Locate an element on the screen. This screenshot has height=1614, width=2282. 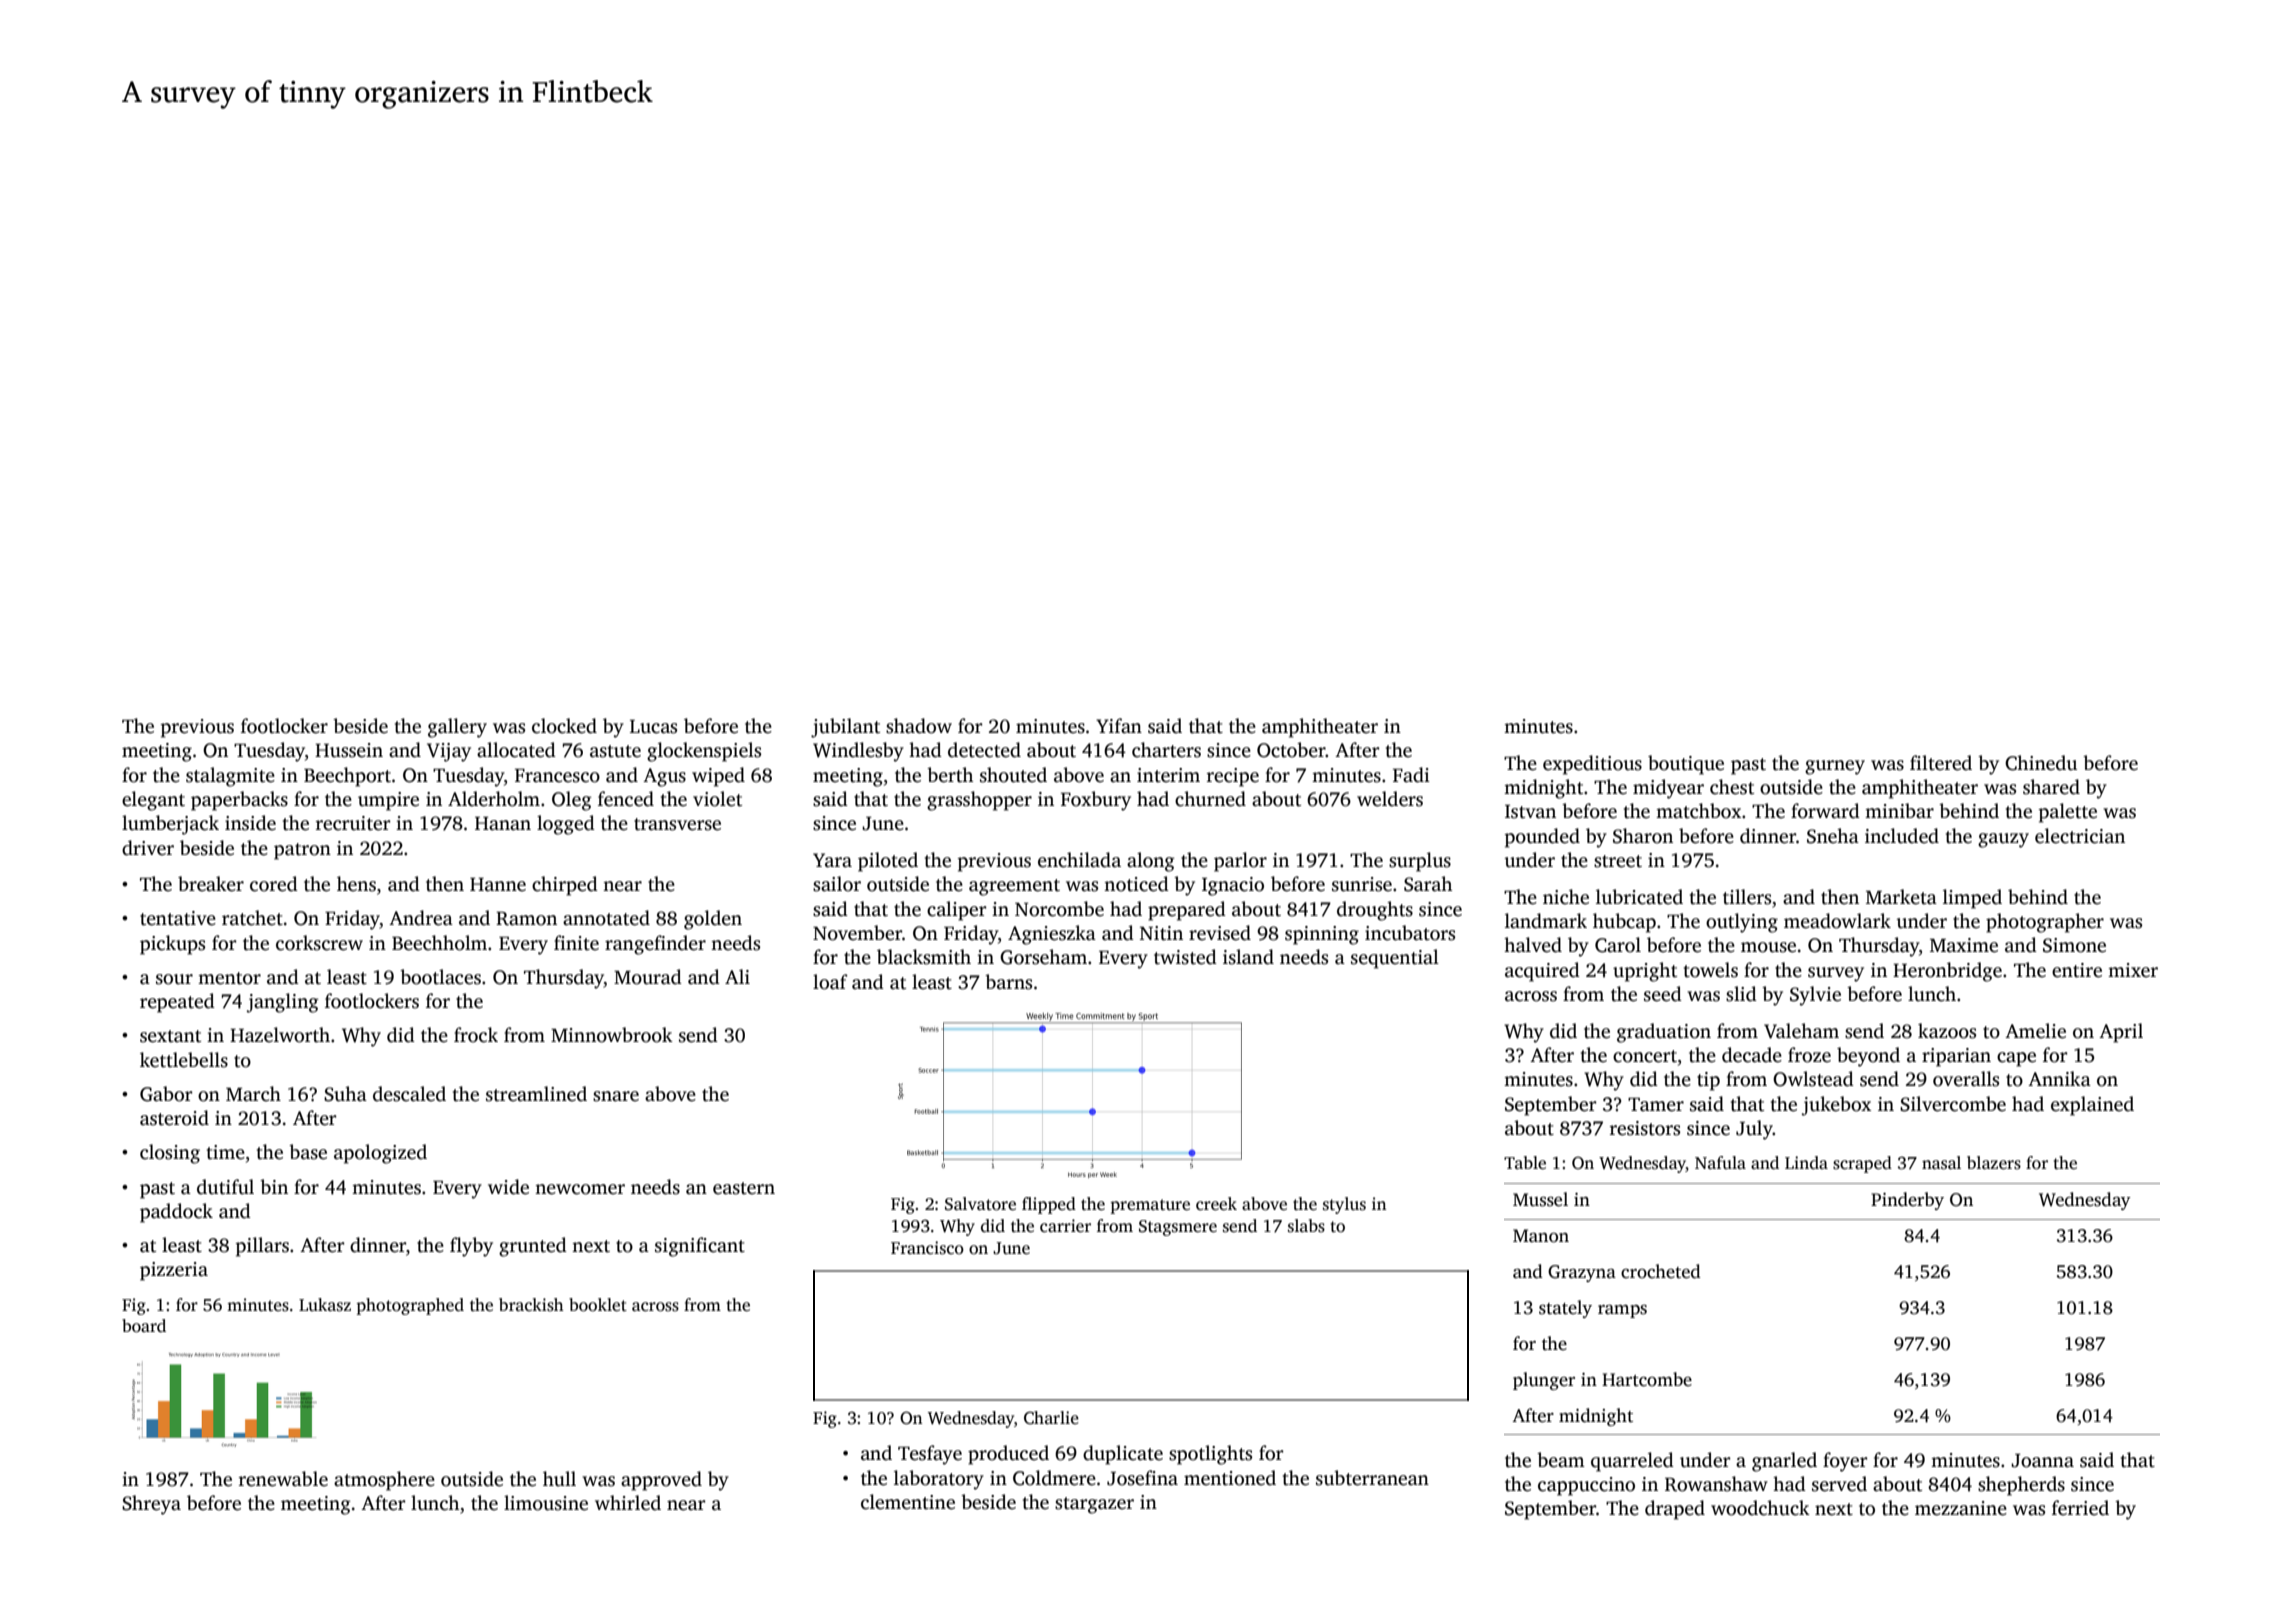
ramps is located at coordinates (1622, 1311).
